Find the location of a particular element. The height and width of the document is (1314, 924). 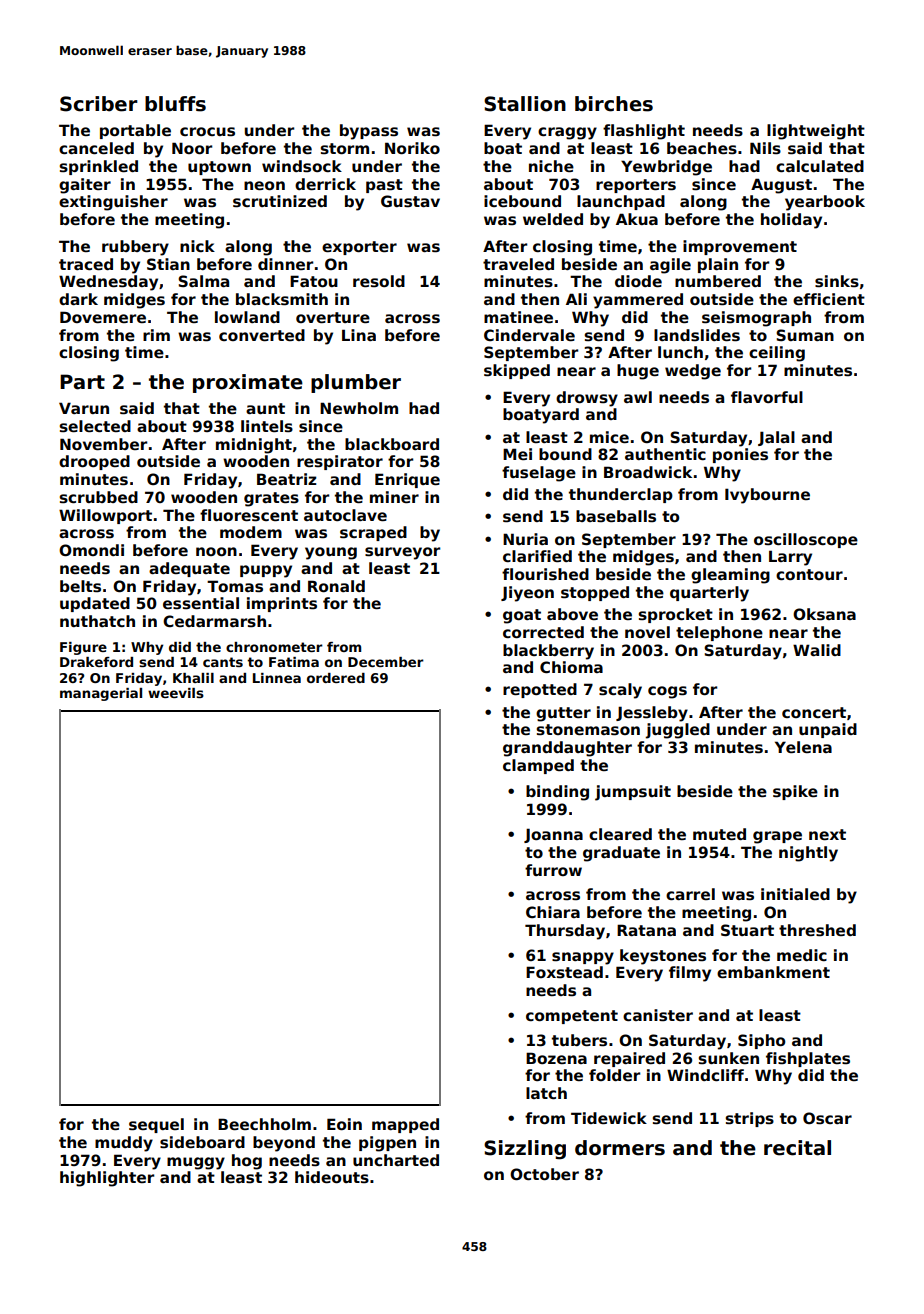

puppy is located at coordinates (266, 571).
